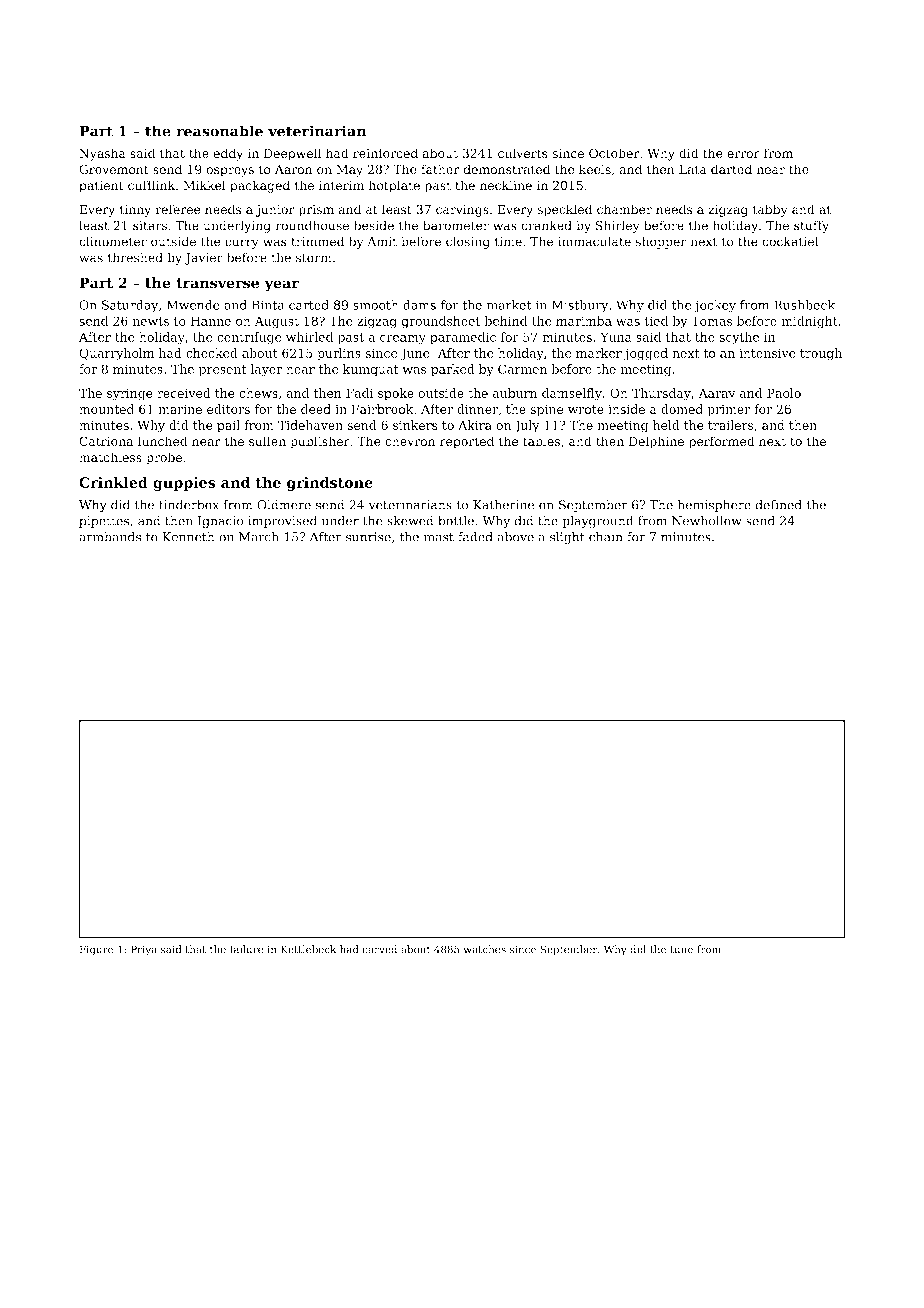 This screenshot has width=924, height=1308. Describe the element at coordinates (189, 505) in the screenshot. I see `tinderbox` at that location.
